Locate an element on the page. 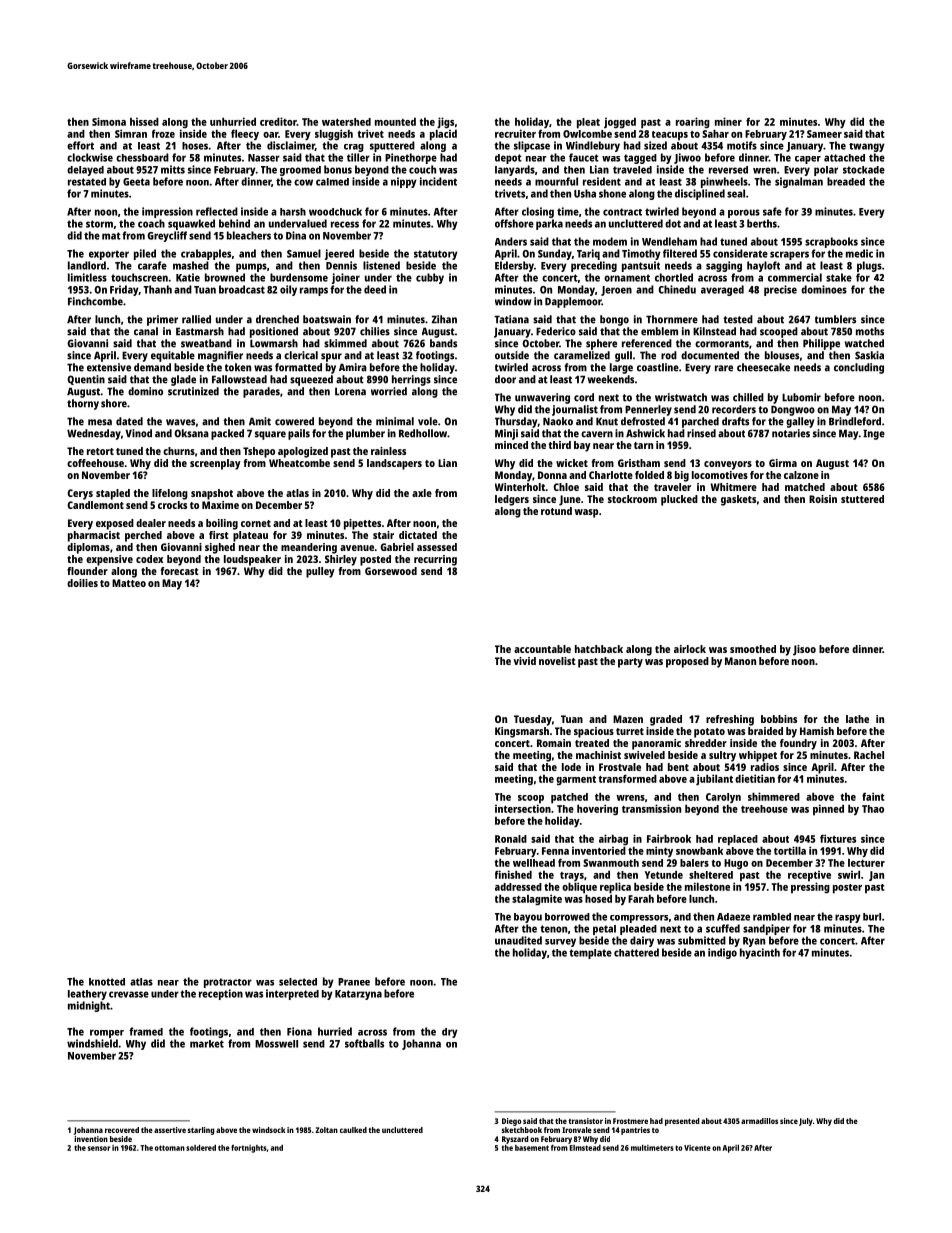  vole is located at coordinates (428, 421).
